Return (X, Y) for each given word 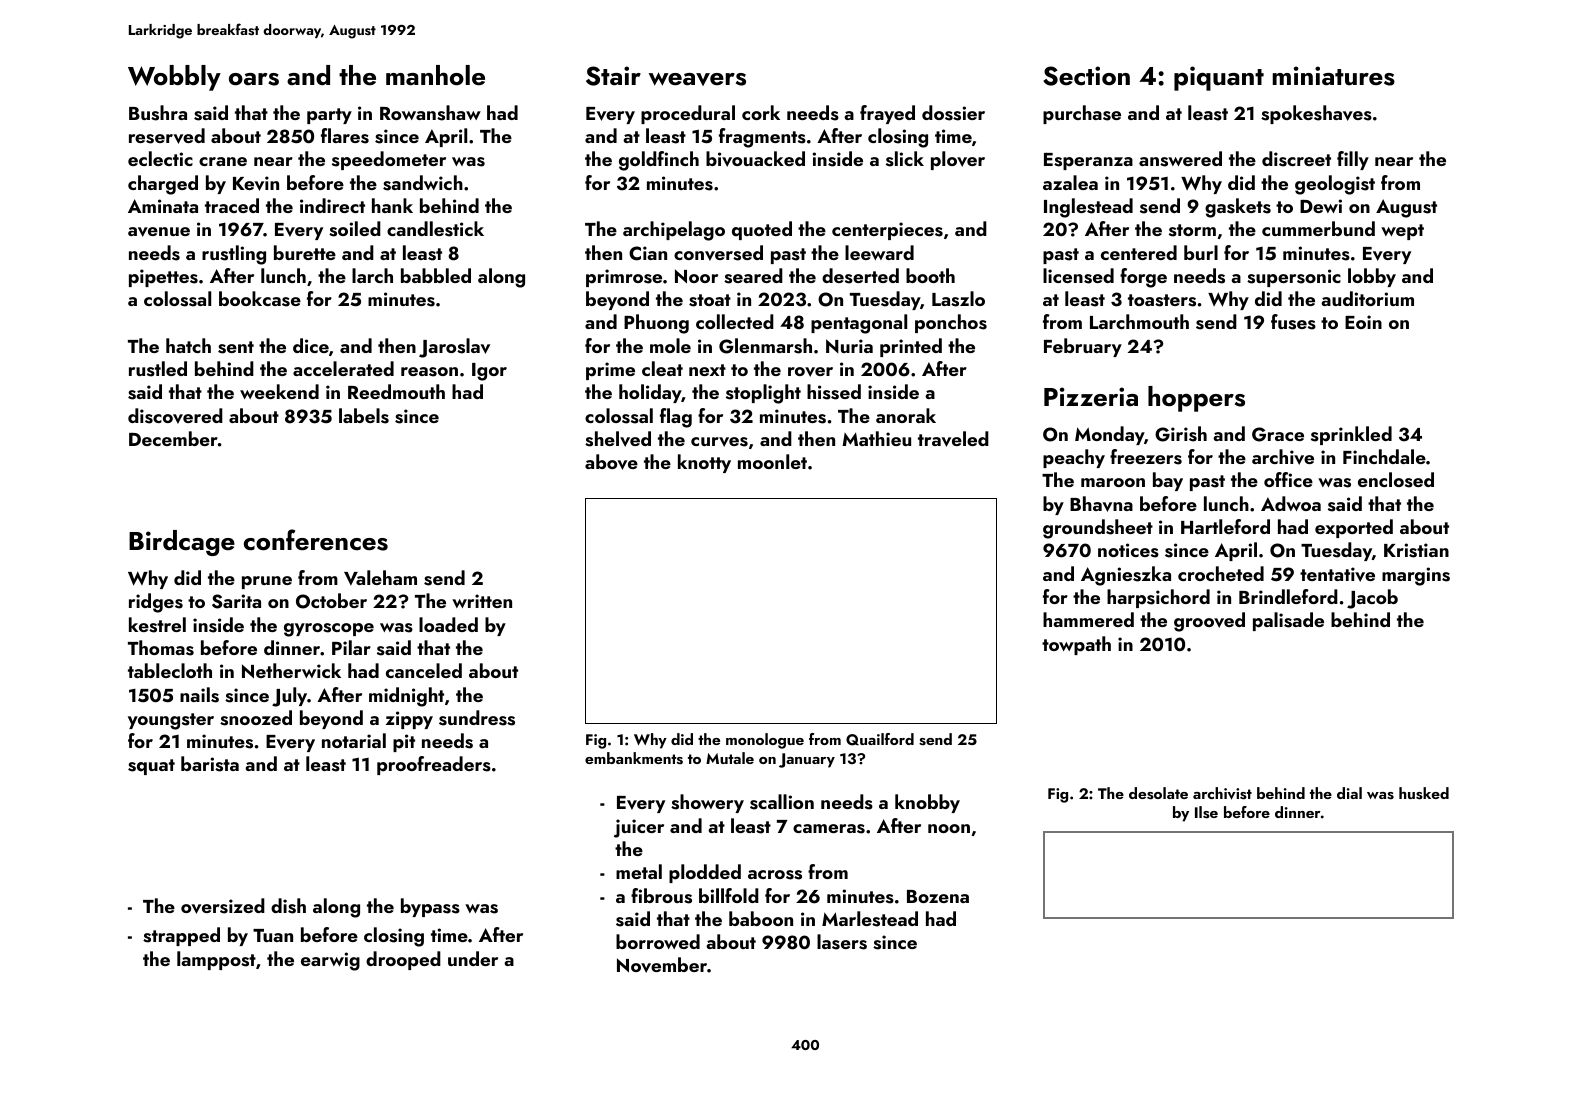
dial (1349, 793)
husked (1424, 793)
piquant (1219, 78)
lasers (842, 942)
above (611, 462)
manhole (435, 75)
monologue (765, 741)
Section (1086, 76)
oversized (223, 906)
